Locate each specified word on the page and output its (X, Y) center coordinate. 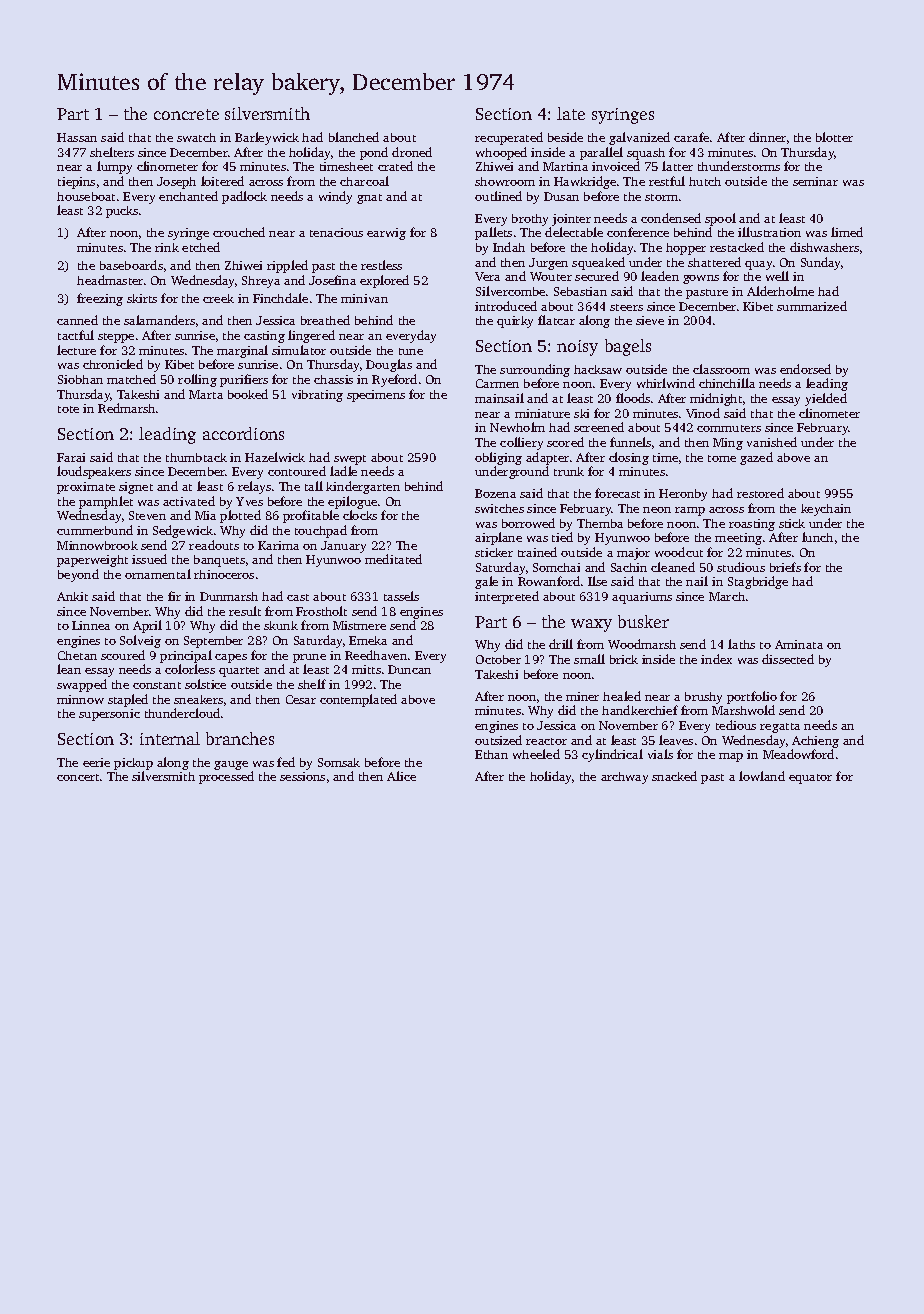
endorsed (805, 369)
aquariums (642, 598)
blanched (354, 137)
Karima (278, 545)
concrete (186, 114)
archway (624, 778)
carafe (691, 137)
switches (499, 508)
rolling (197, 380)
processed (226, 777)
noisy (577, 348)
